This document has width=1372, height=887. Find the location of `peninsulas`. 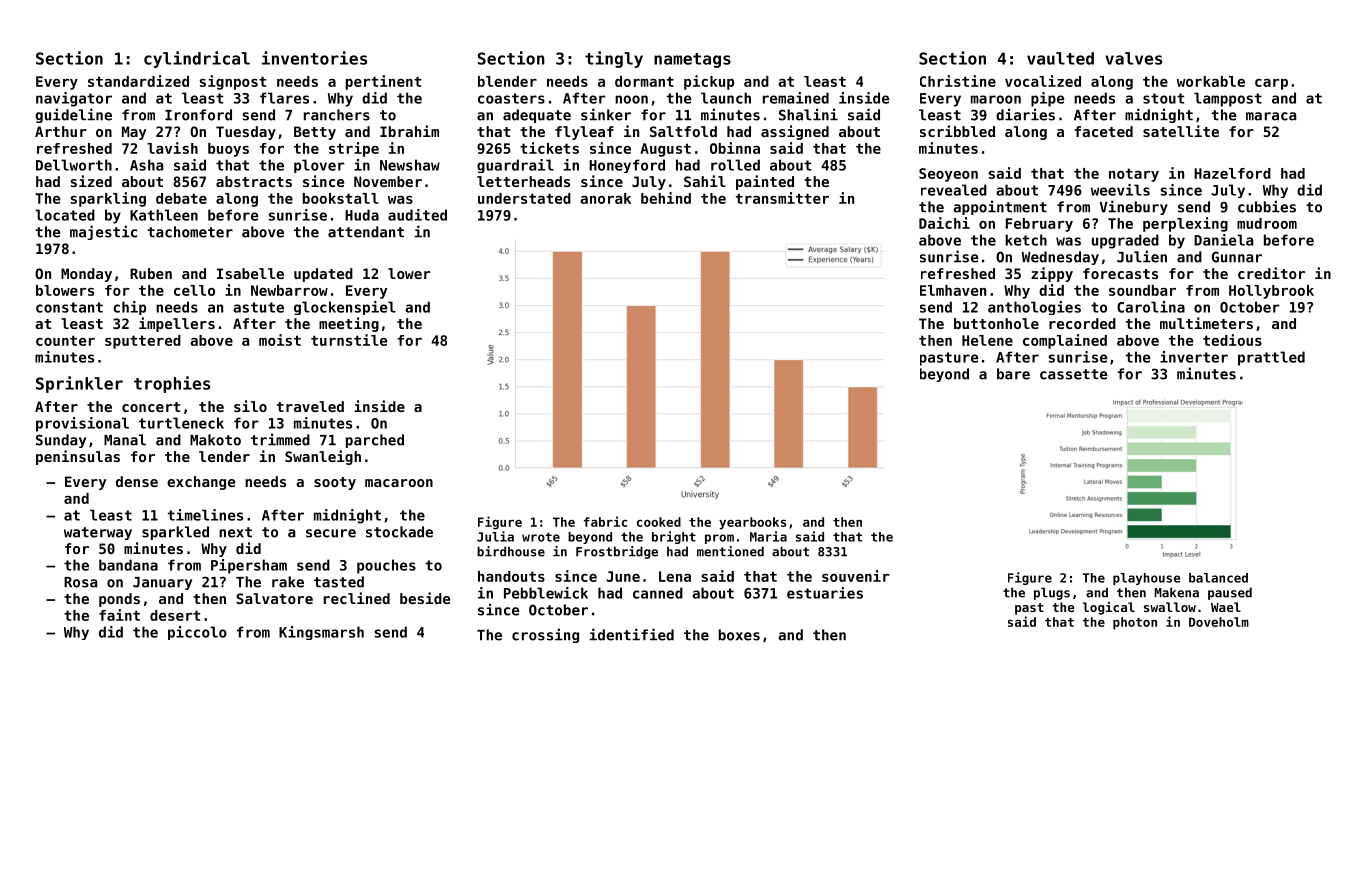

peninsulas is located at coordinates (78, 457).
